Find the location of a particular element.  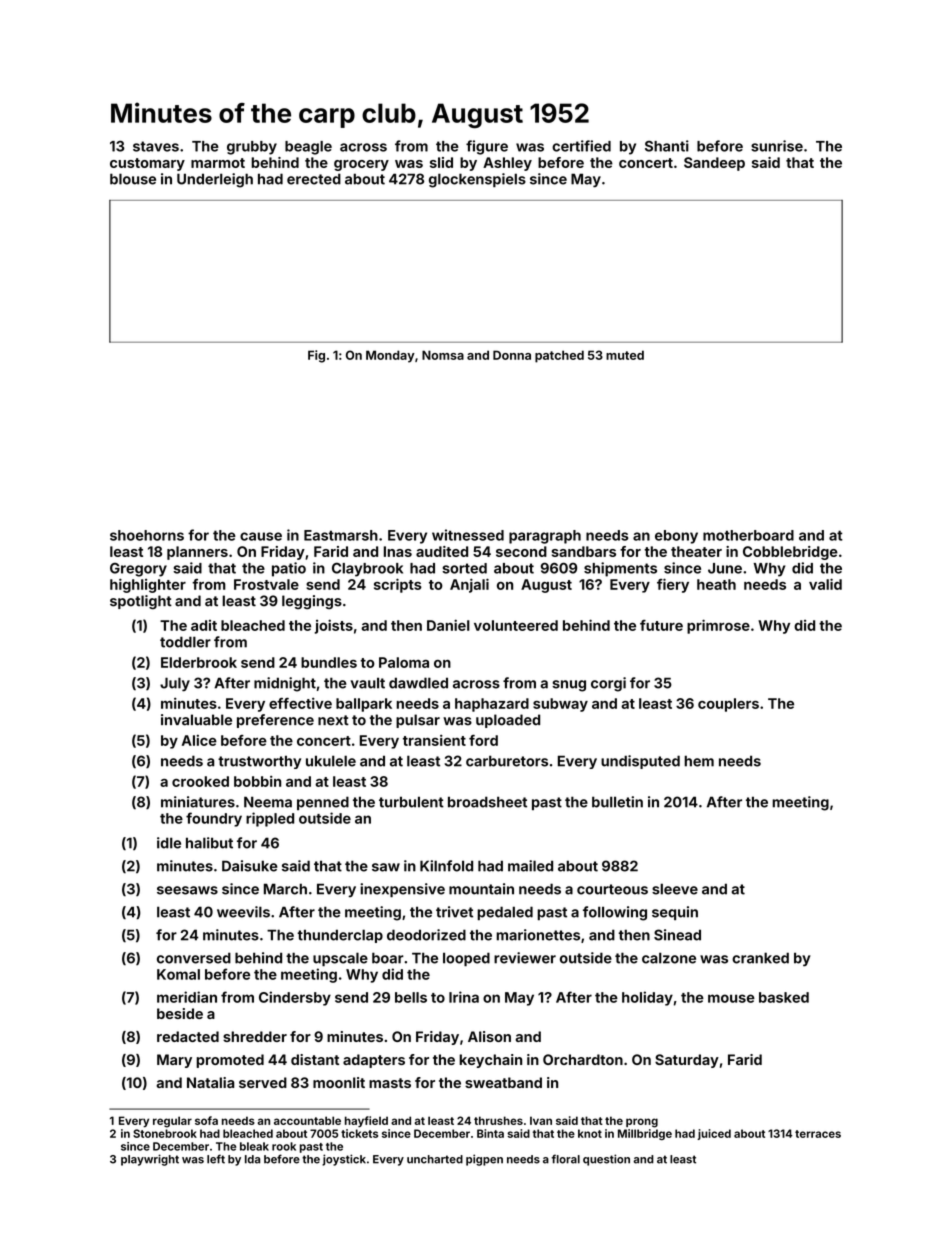

haphazard is located at coordinates (492, 705).
